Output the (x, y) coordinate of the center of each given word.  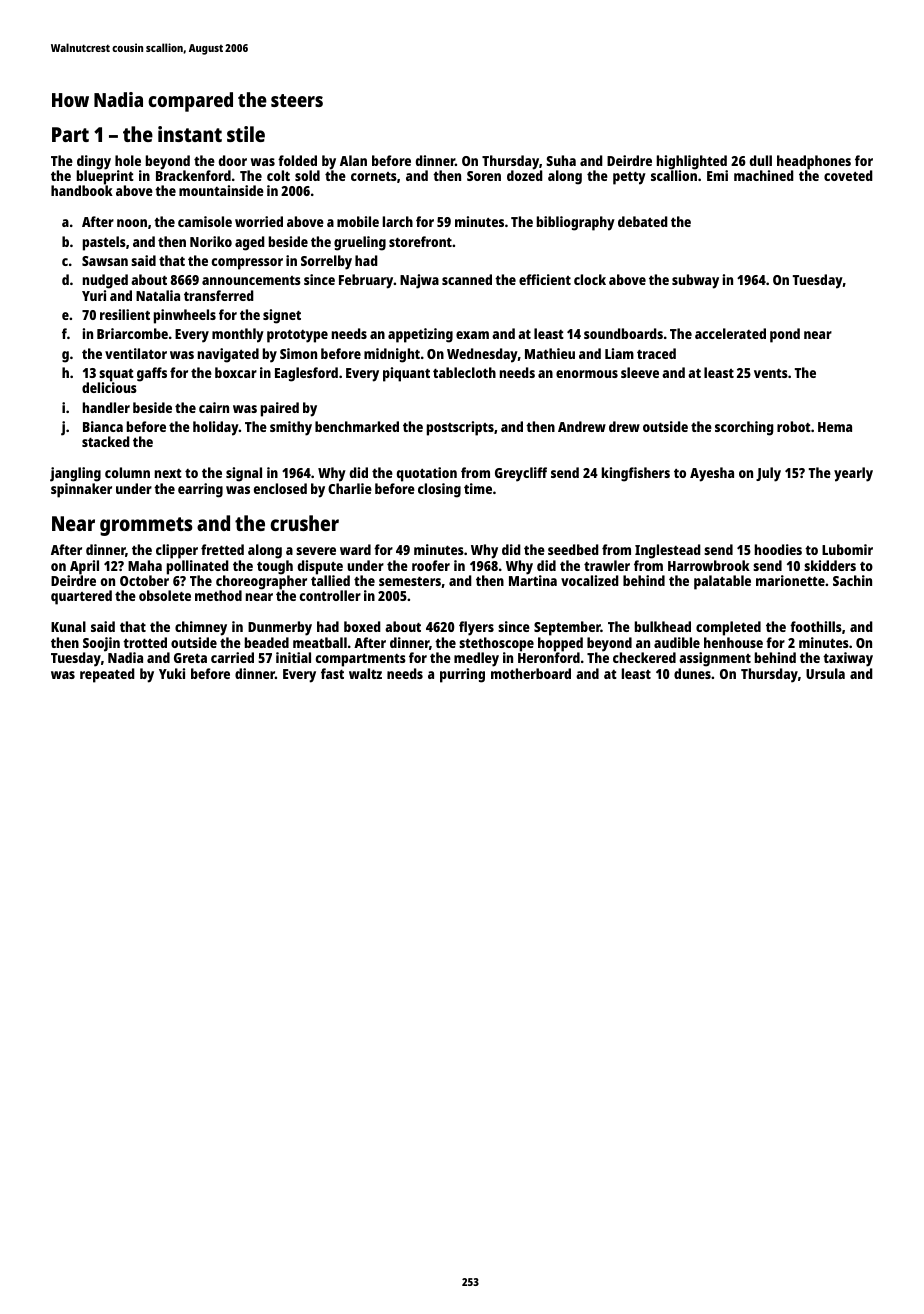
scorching (744, 428)
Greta (190, 658)
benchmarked (357, 426)
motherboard (531, 673)
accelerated (730, 333)
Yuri (94, 295)
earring (200, 490)
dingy (94, 162)
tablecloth (464, 372)
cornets (374, 176)
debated (643, 221)
